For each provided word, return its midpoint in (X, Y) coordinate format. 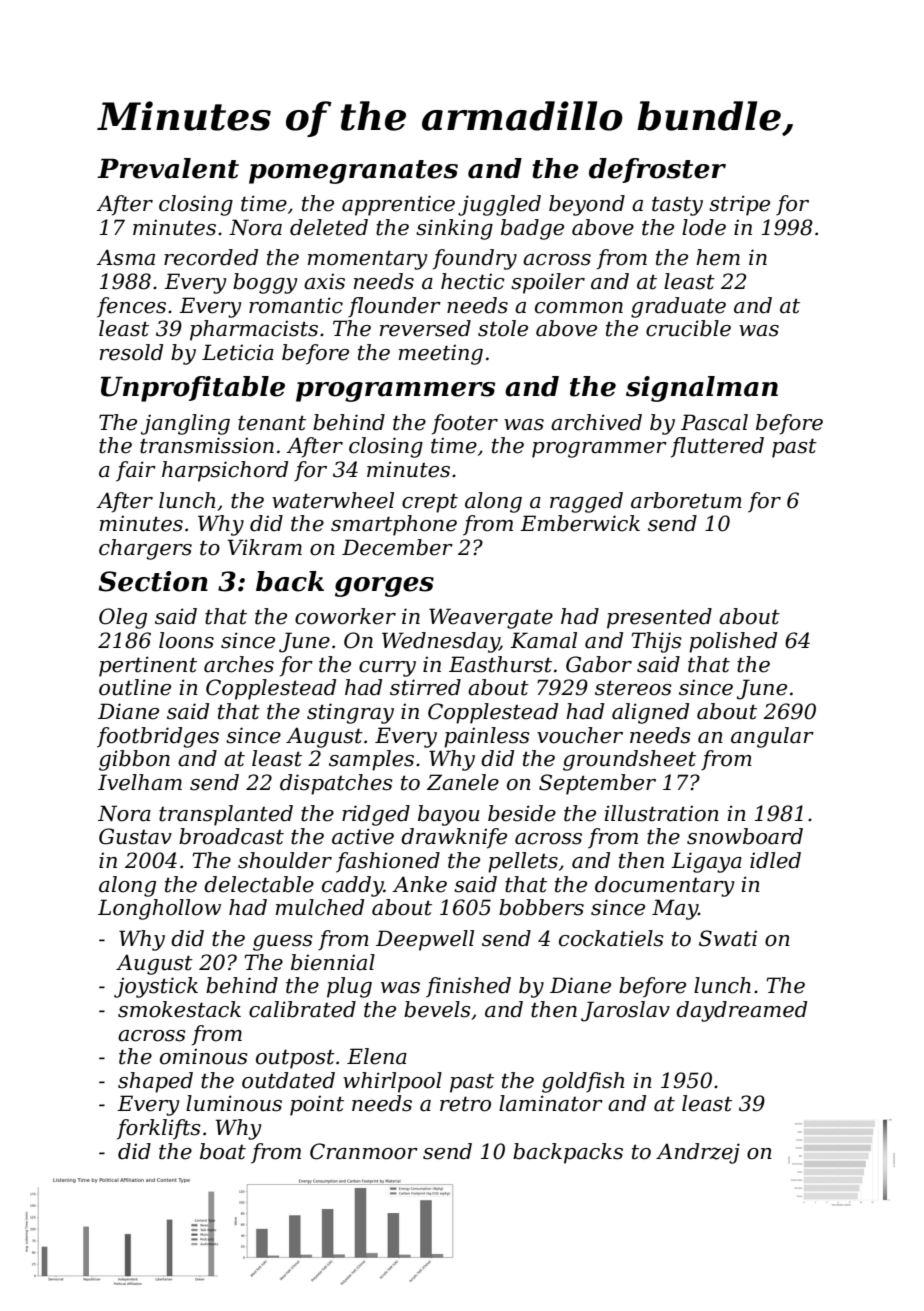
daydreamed (741, 1011)
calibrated (302, 1009)
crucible (688, 328)
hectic (473, 281)
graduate (678, 307)
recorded (211, 257)
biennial (333, 962)
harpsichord (225, 471)
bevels (437, 1009)
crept (430, 503)
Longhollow (159, 909)
